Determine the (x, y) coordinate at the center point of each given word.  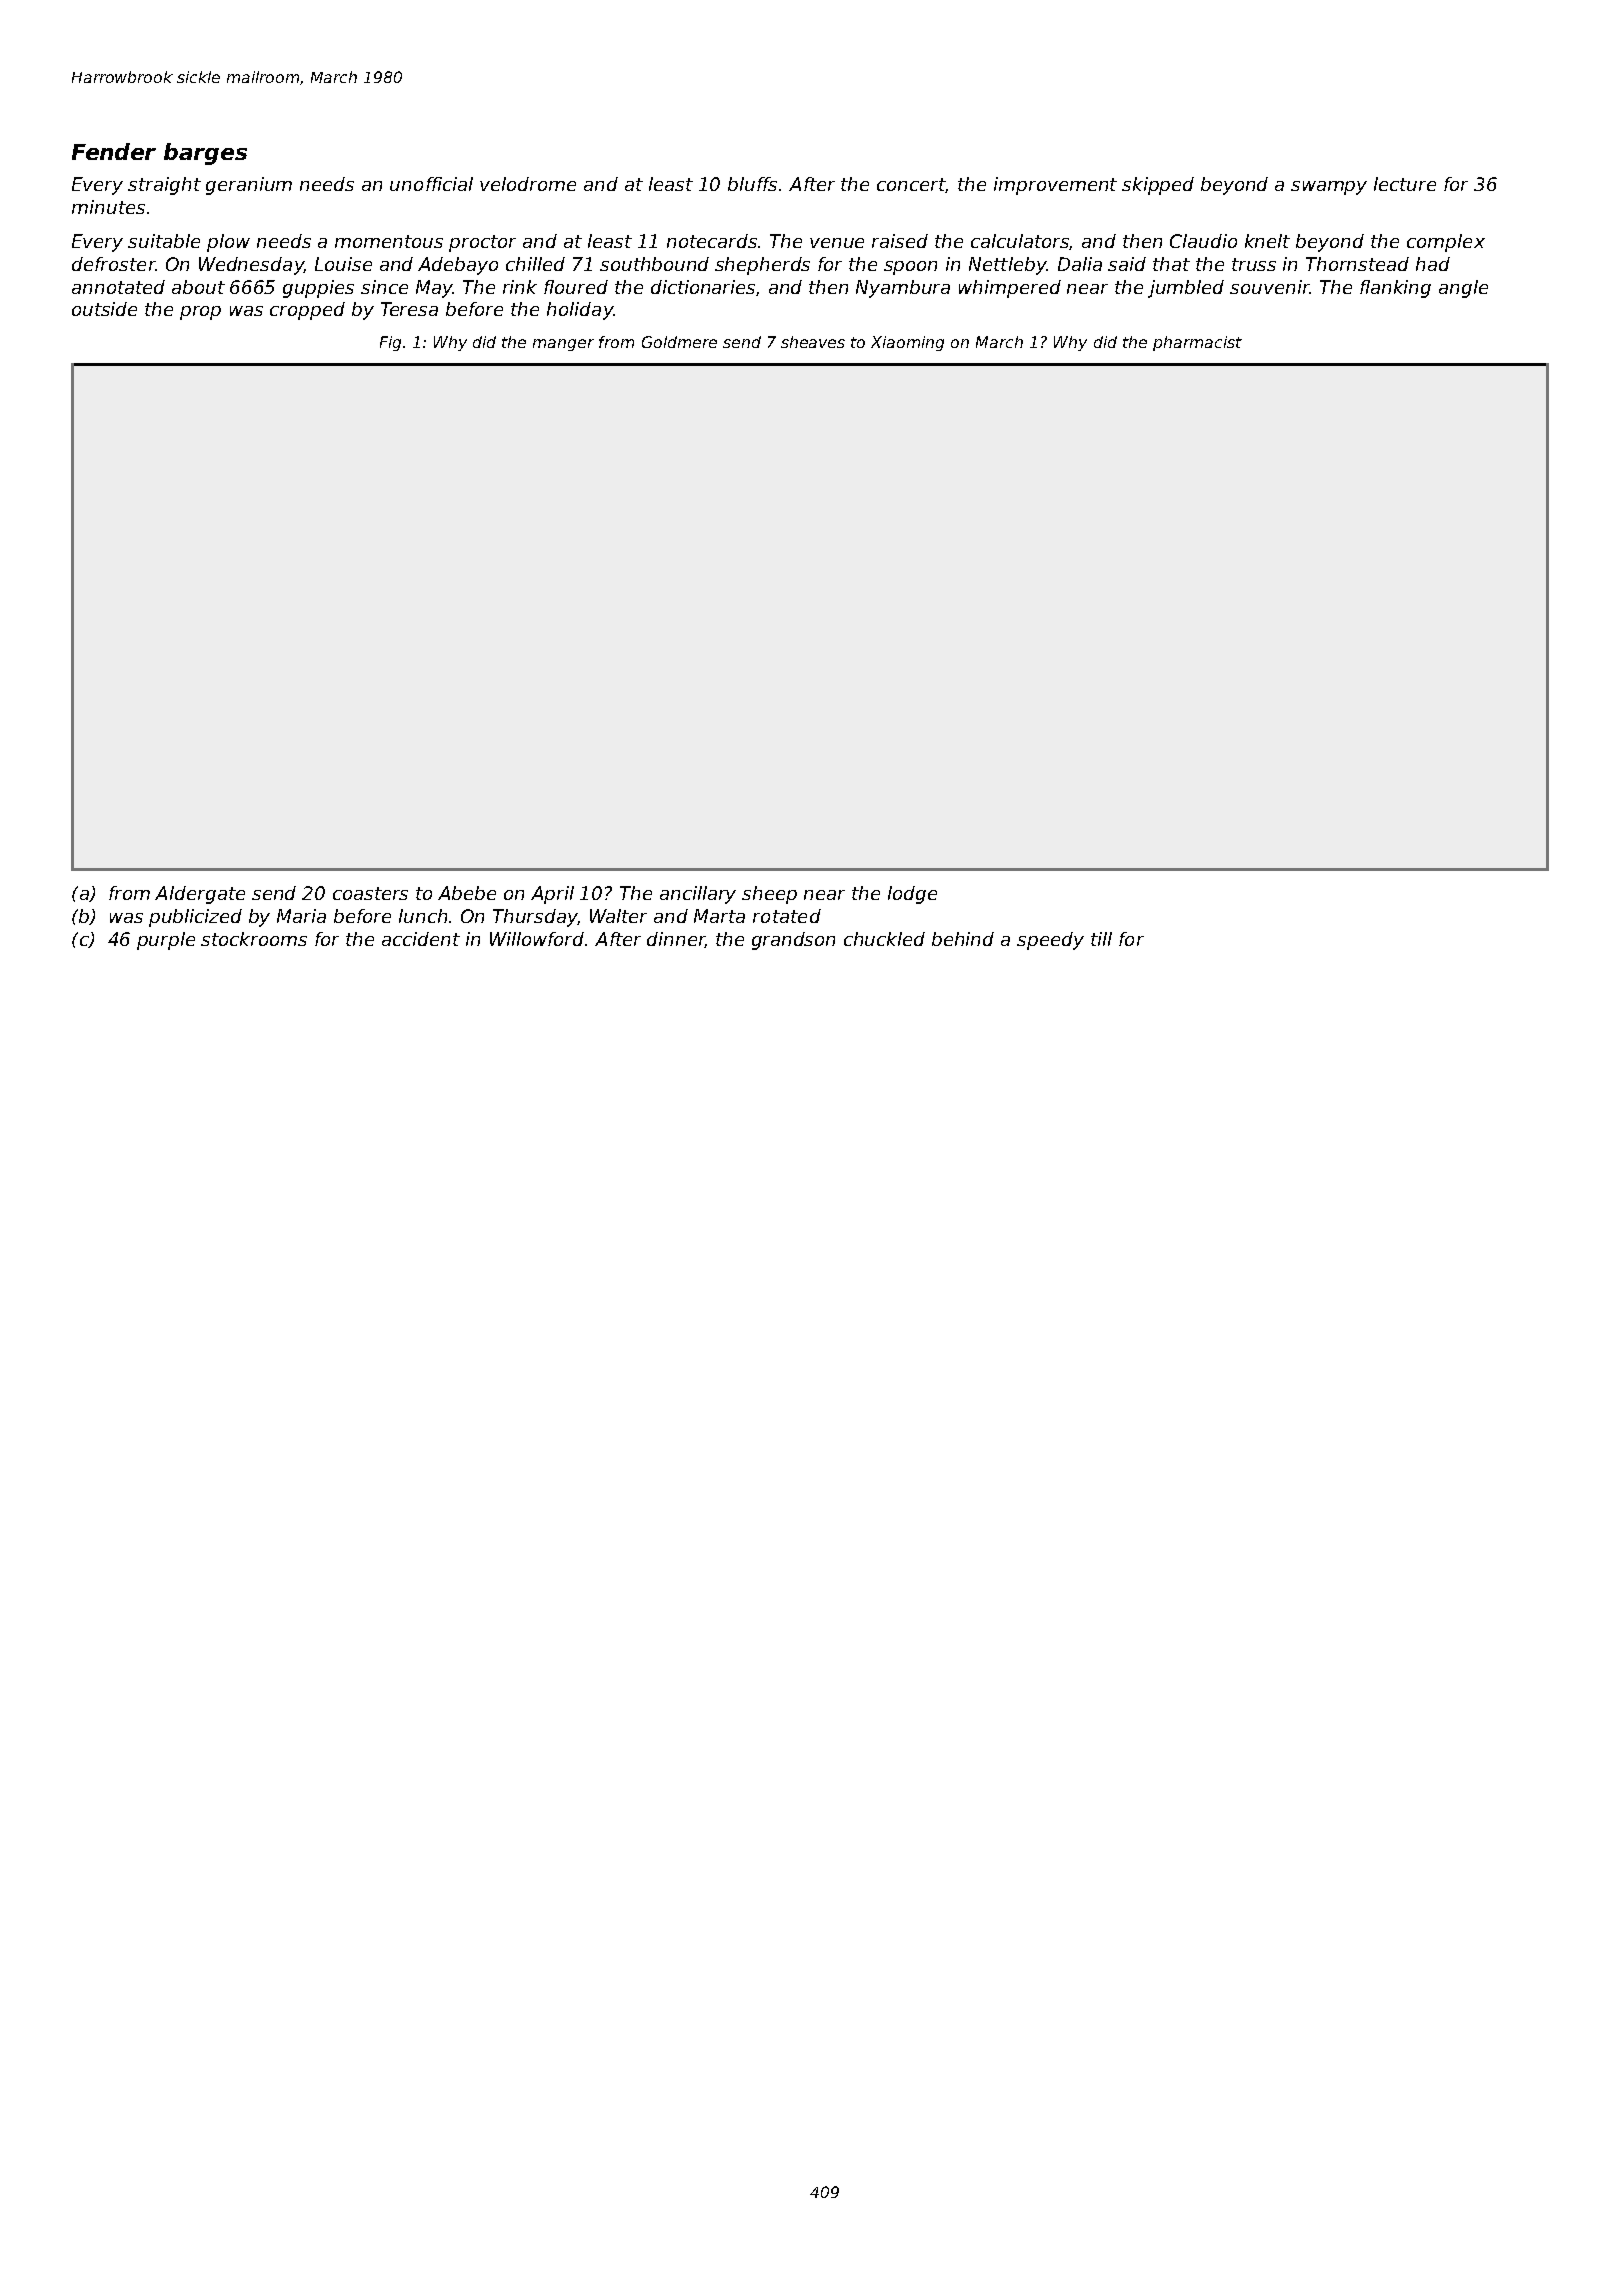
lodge (912, 895)
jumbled (1186, 289)
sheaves (813, 342)
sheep (769, 895)
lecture (1405, 184)
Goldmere (679, 342)
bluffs (752, 184)
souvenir (1270, 287)
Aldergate (200, 895)
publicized (195, 918)
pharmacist (1197, 343)
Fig (390, 343)
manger (563, 345)
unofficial (431, 184)
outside (104, 309)
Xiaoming (907, 343)
